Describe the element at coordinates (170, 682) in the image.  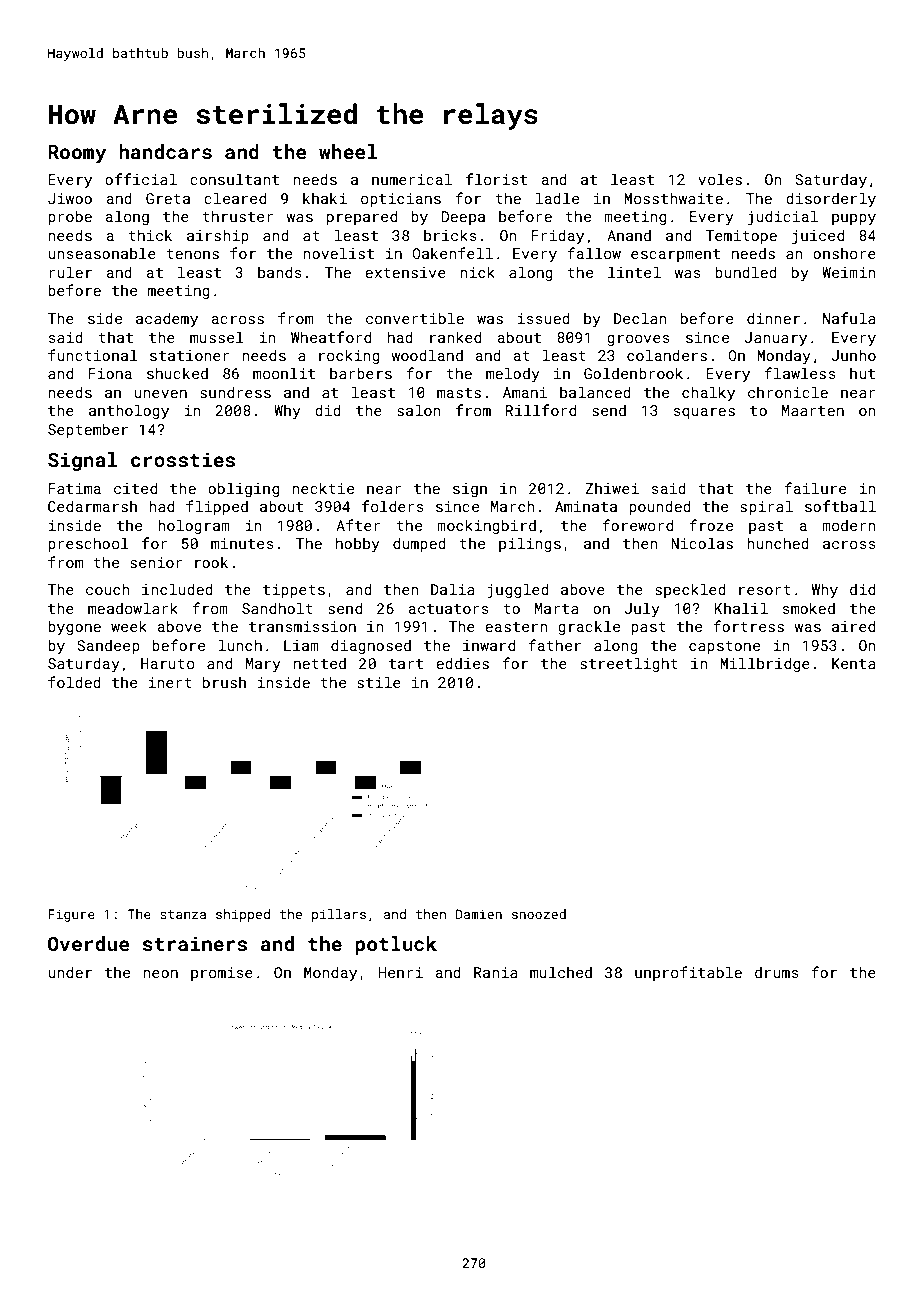
I see `inert` at that location.
